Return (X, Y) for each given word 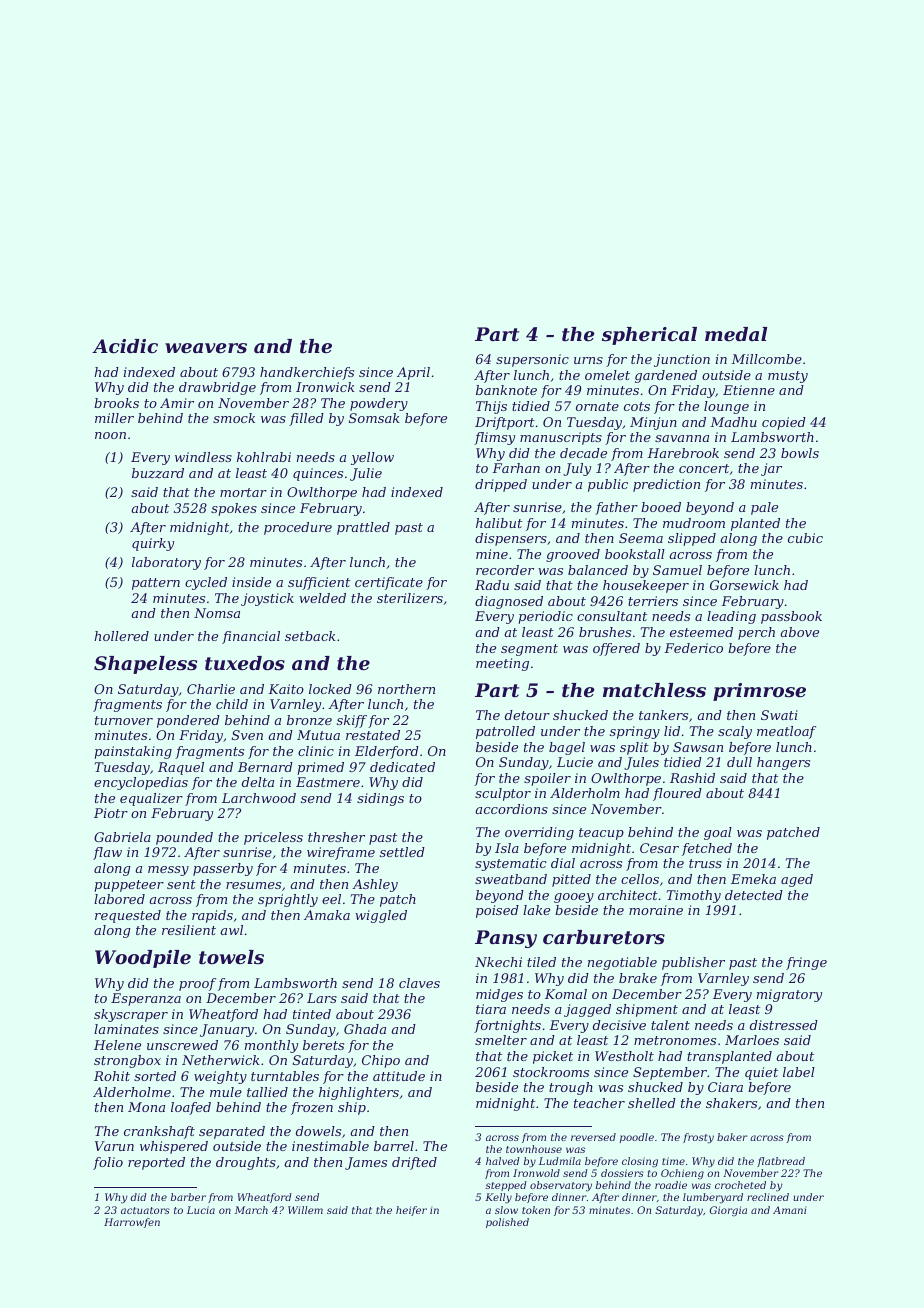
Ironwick (325, 387)
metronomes (675, 1040)
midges (499, 995)
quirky (153, 544)
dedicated (402, 767)
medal (736, 334)
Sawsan (698, 747)
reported (156, 1163)
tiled (541, 962)
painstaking (133, 752)
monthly (271, 1046)
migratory (789, 995)
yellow (372, 458)
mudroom (694, 523)
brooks (116, 403)
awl (231, 930)
